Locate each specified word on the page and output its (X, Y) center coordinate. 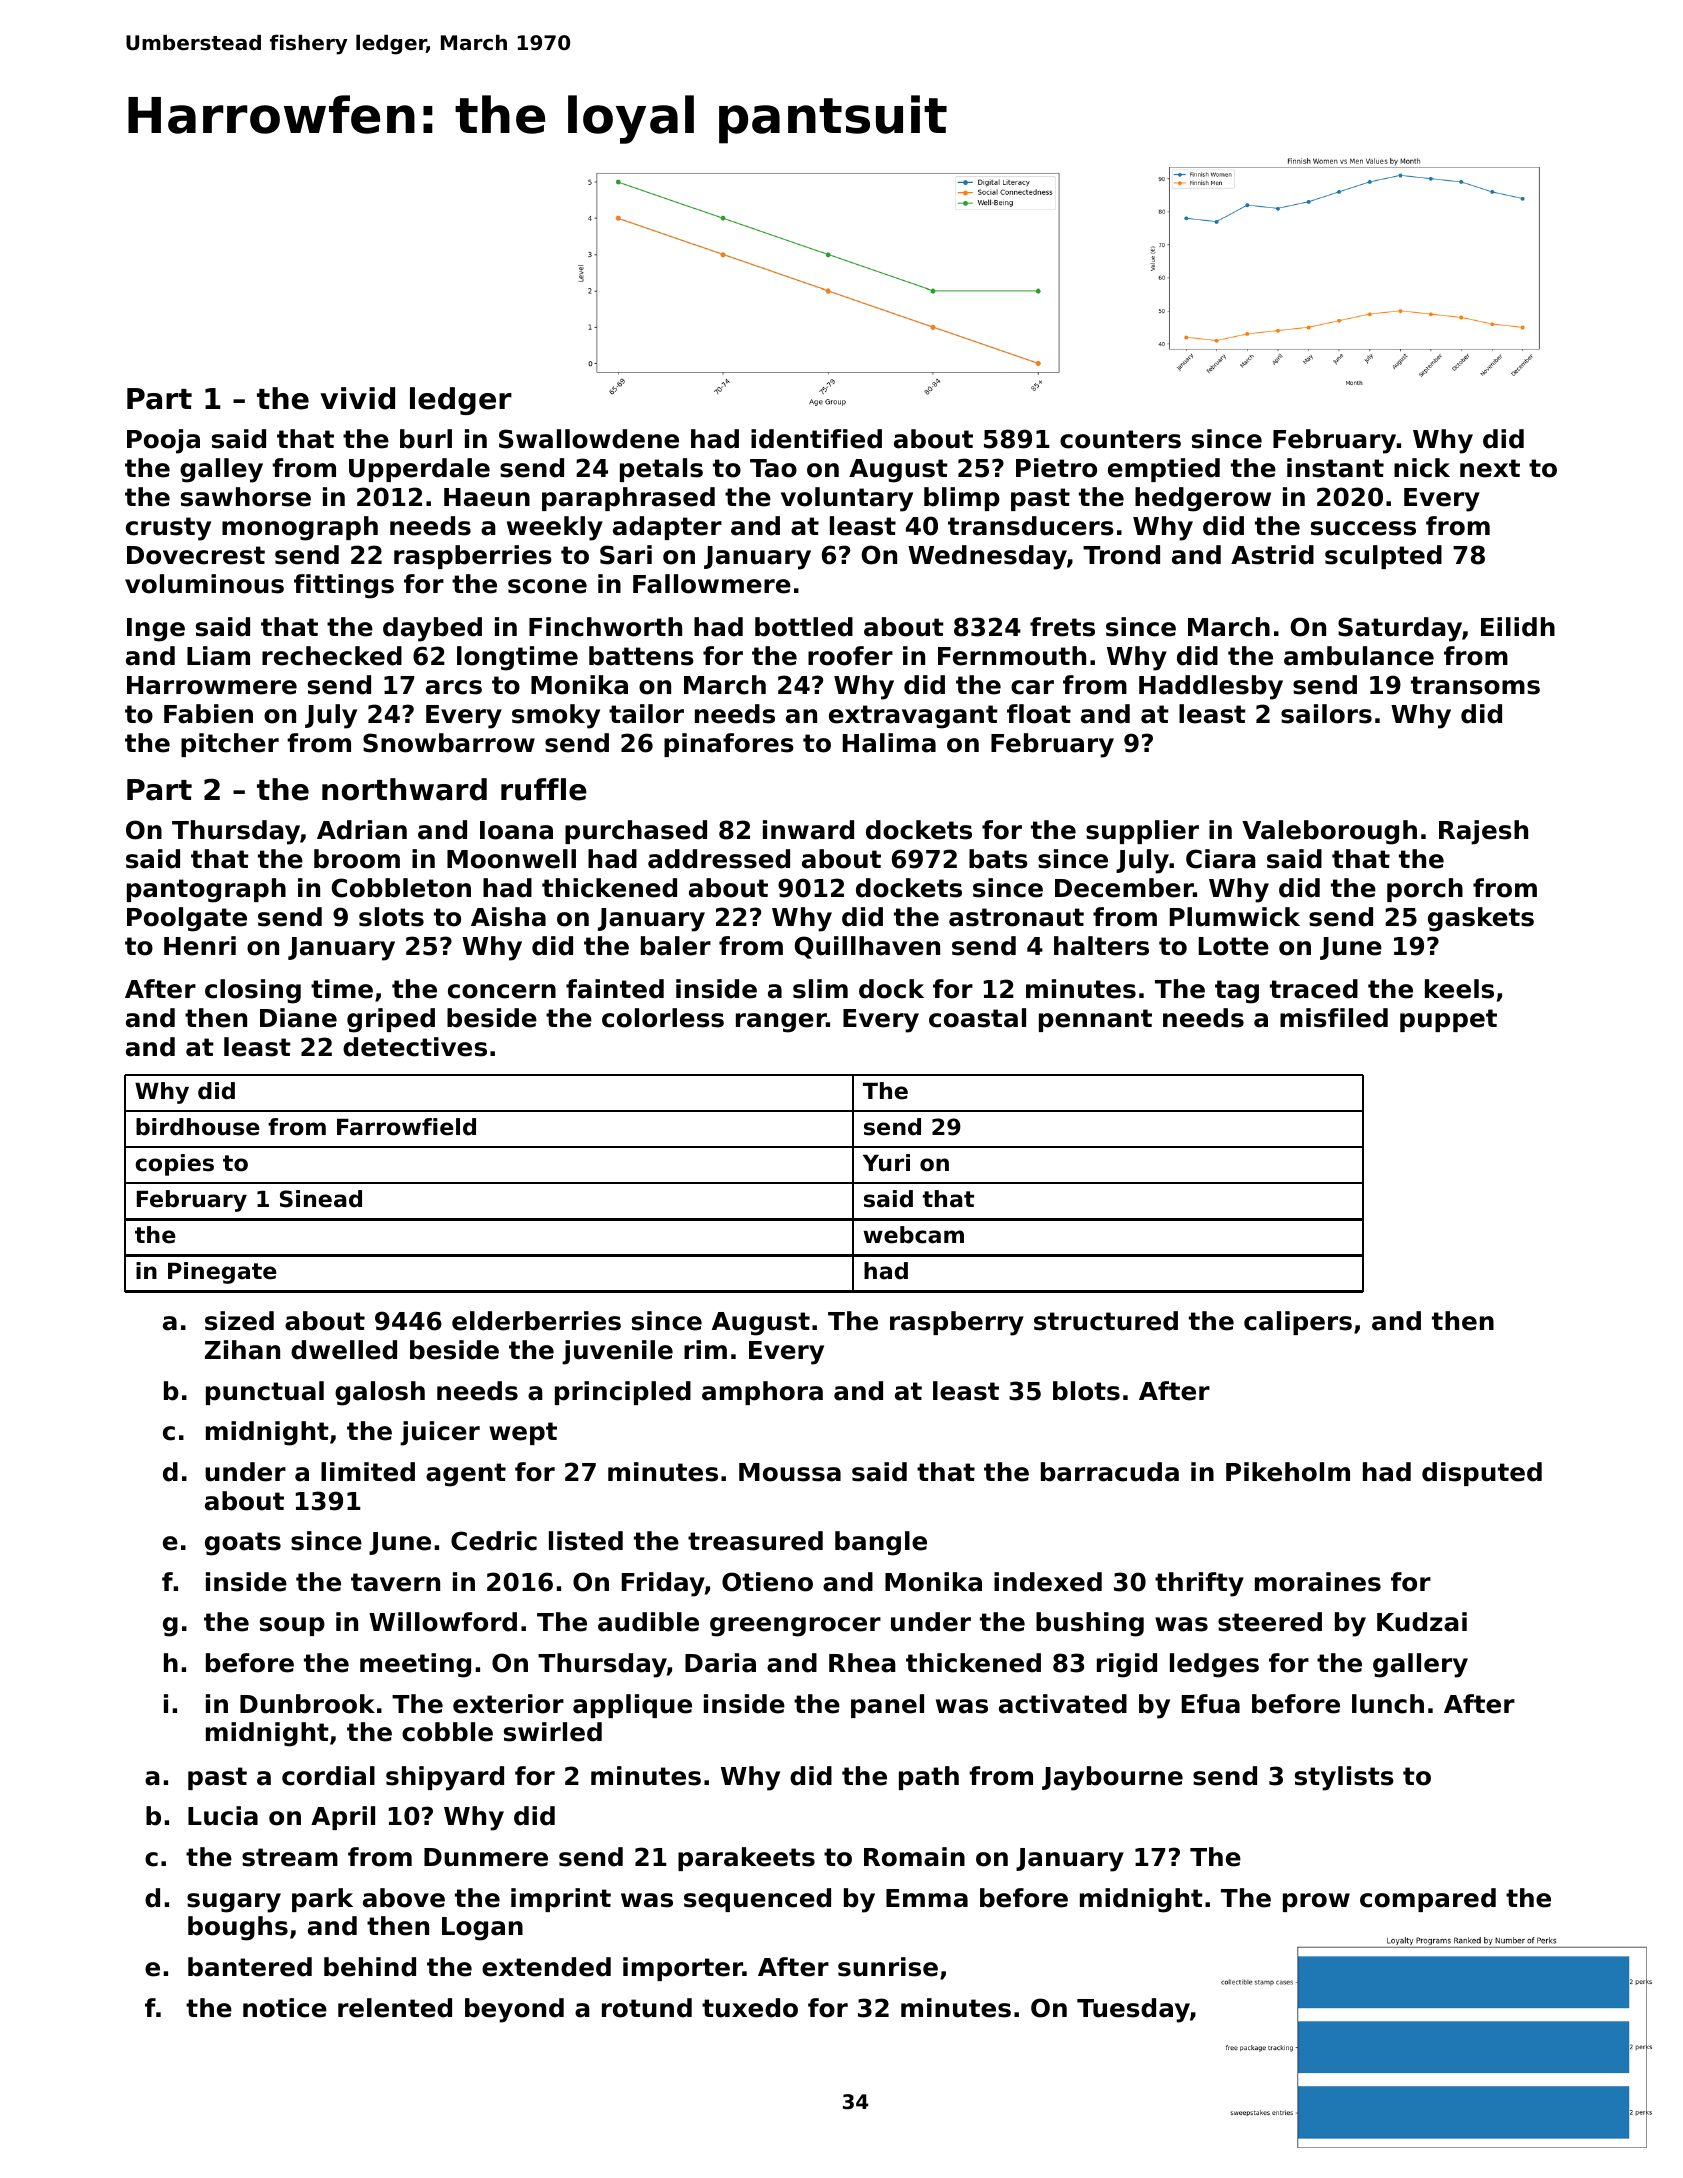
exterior (508, 1704)
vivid (357, 398)
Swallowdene (589, 439)
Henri (200, 946)
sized (239, 1321)
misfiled (1334, 1018)
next (1490, 468)
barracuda (1110, 1472)
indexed (1048, 1582)
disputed (1482, 1474)
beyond (514, 2010)
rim (705, 1349)
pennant (1095, 1020)
